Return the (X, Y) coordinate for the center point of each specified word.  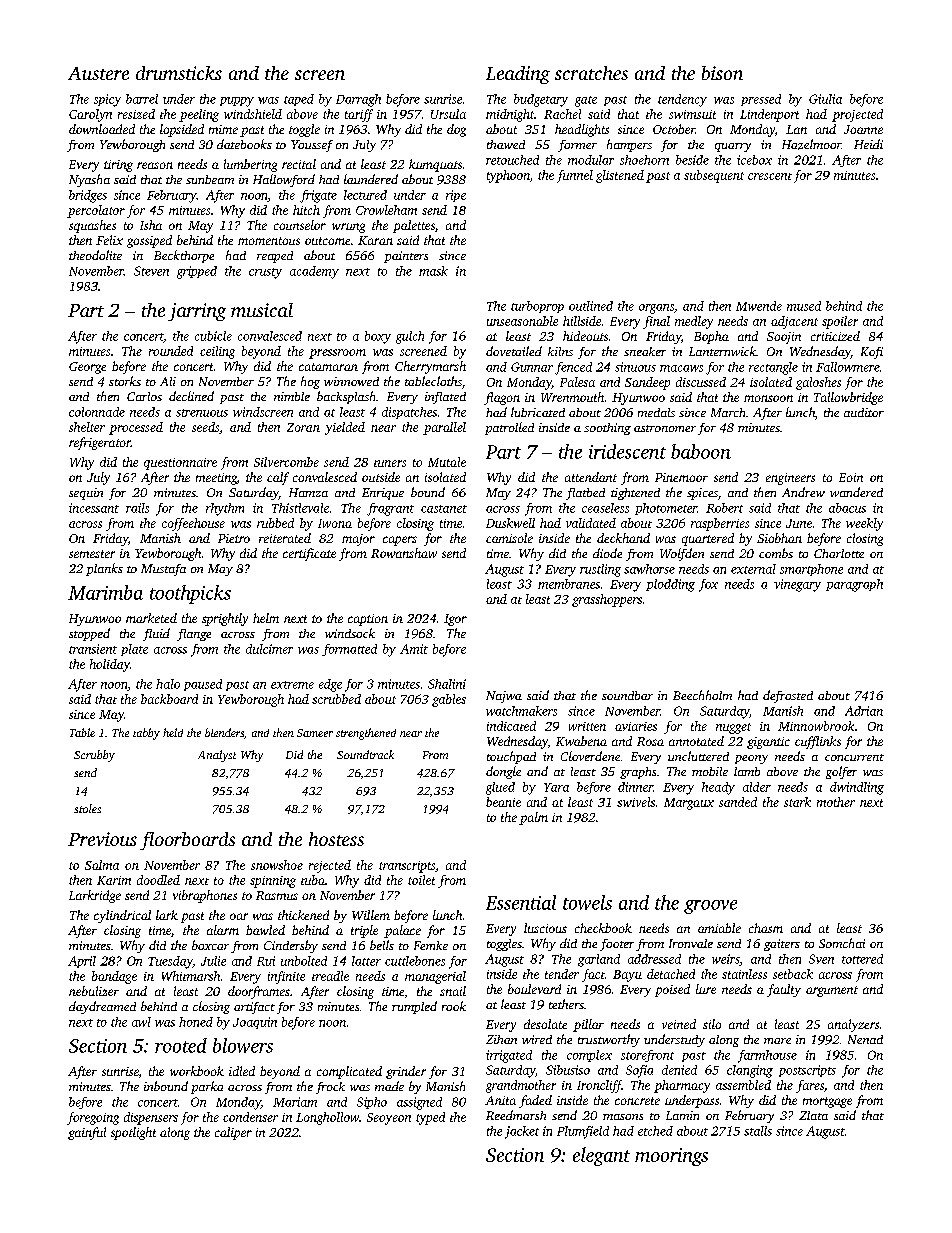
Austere (98, 73)
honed (196, 1022)
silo (712, 1024)
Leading (518, 75)
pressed (761, 100)
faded (535, 1101)
